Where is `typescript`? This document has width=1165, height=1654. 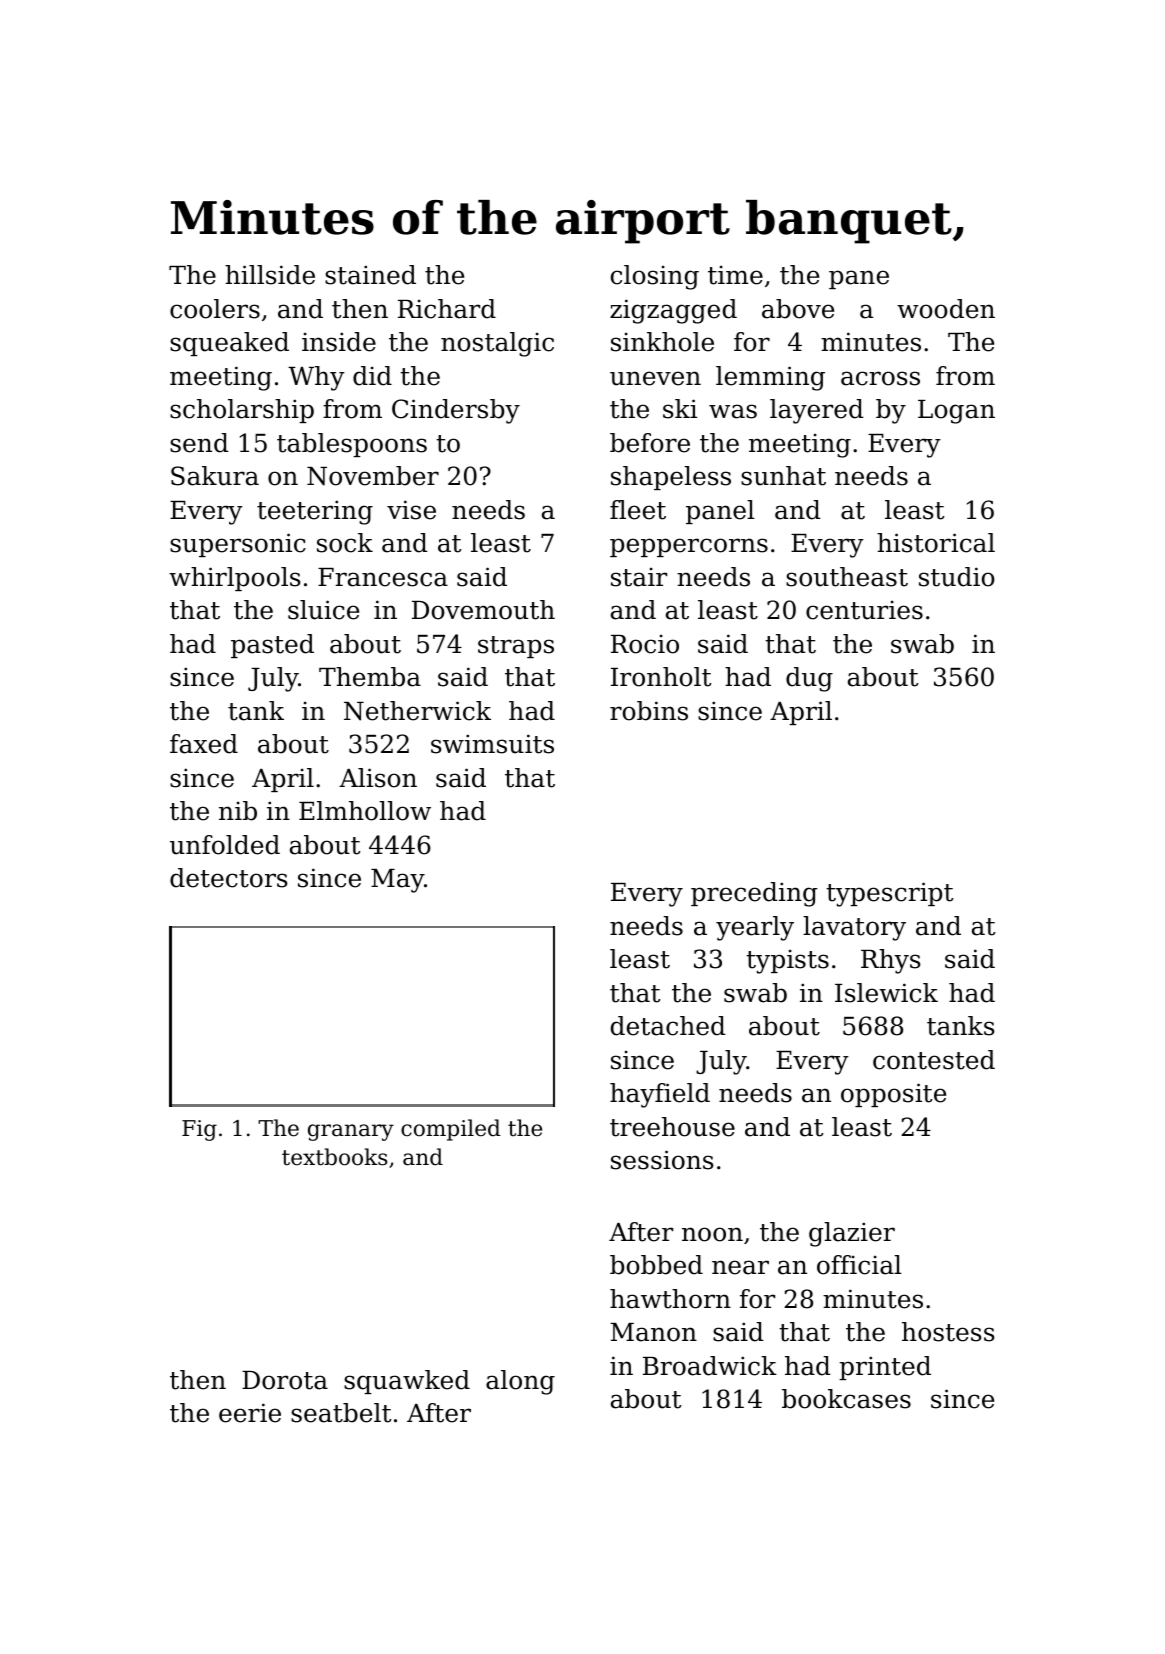
typescript is located at coordinates (889, 894).
